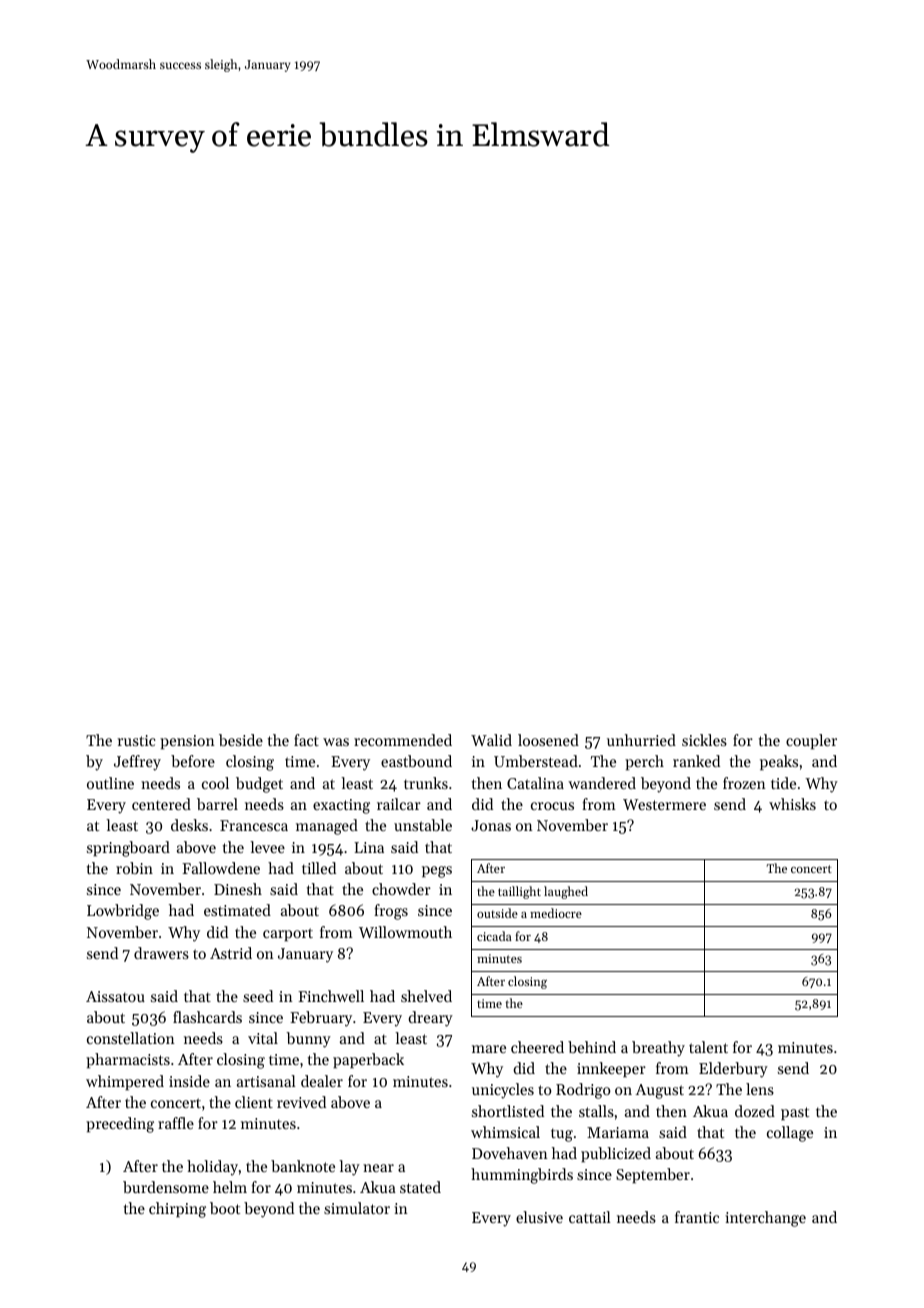 Image resolution: width=924 pixels, height=1308 pixels. Describe the element at coordinates (519, 892) in the image. I see `taillight` at that location.
